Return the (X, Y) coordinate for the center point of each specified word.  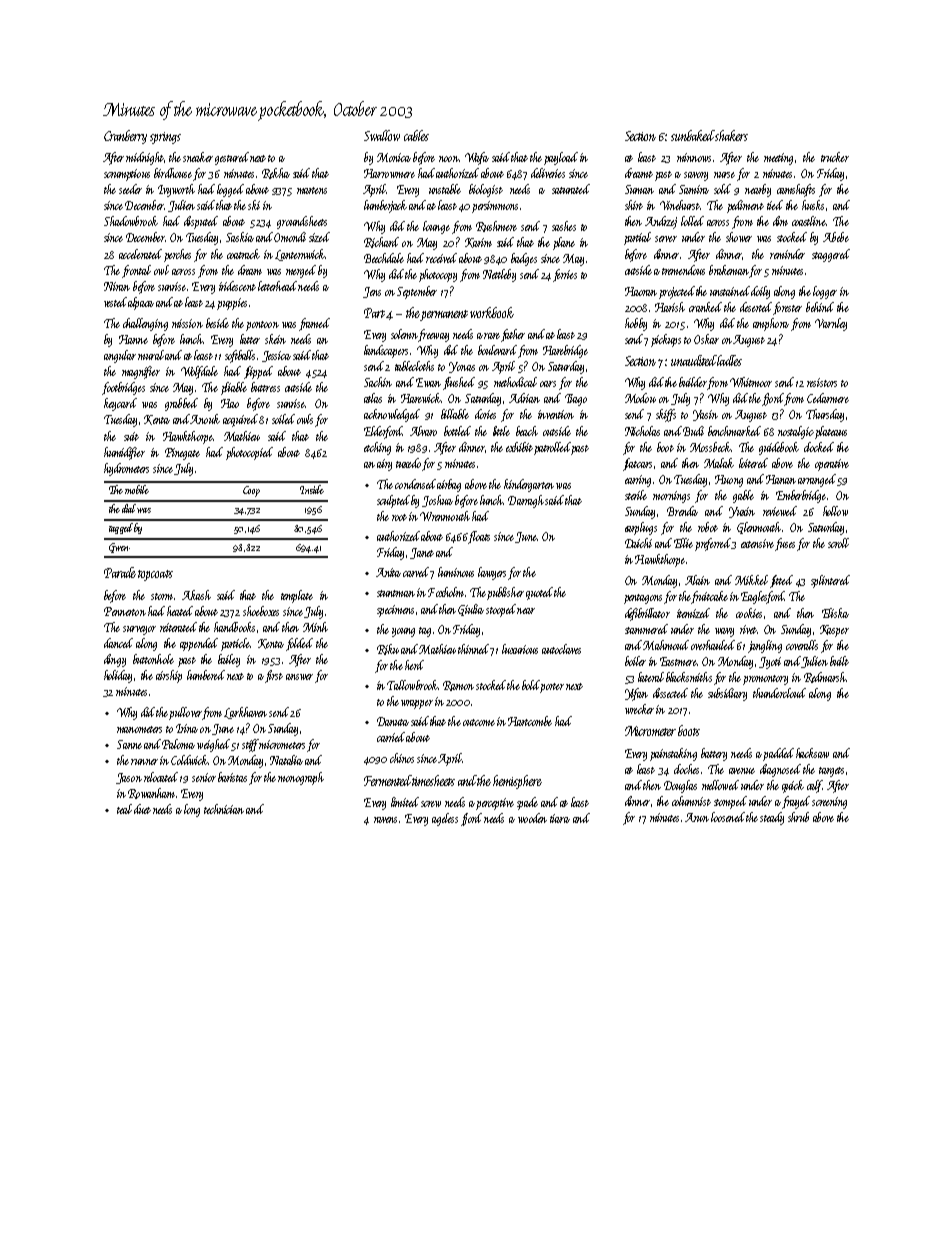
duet (142, 809)
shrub (798, 817)
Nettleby (499, 275)
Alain (697, 580)
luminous (456, 572)
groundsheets (302, 222)
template (297, 596)
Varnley (831, 324)
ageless (445, 819)
